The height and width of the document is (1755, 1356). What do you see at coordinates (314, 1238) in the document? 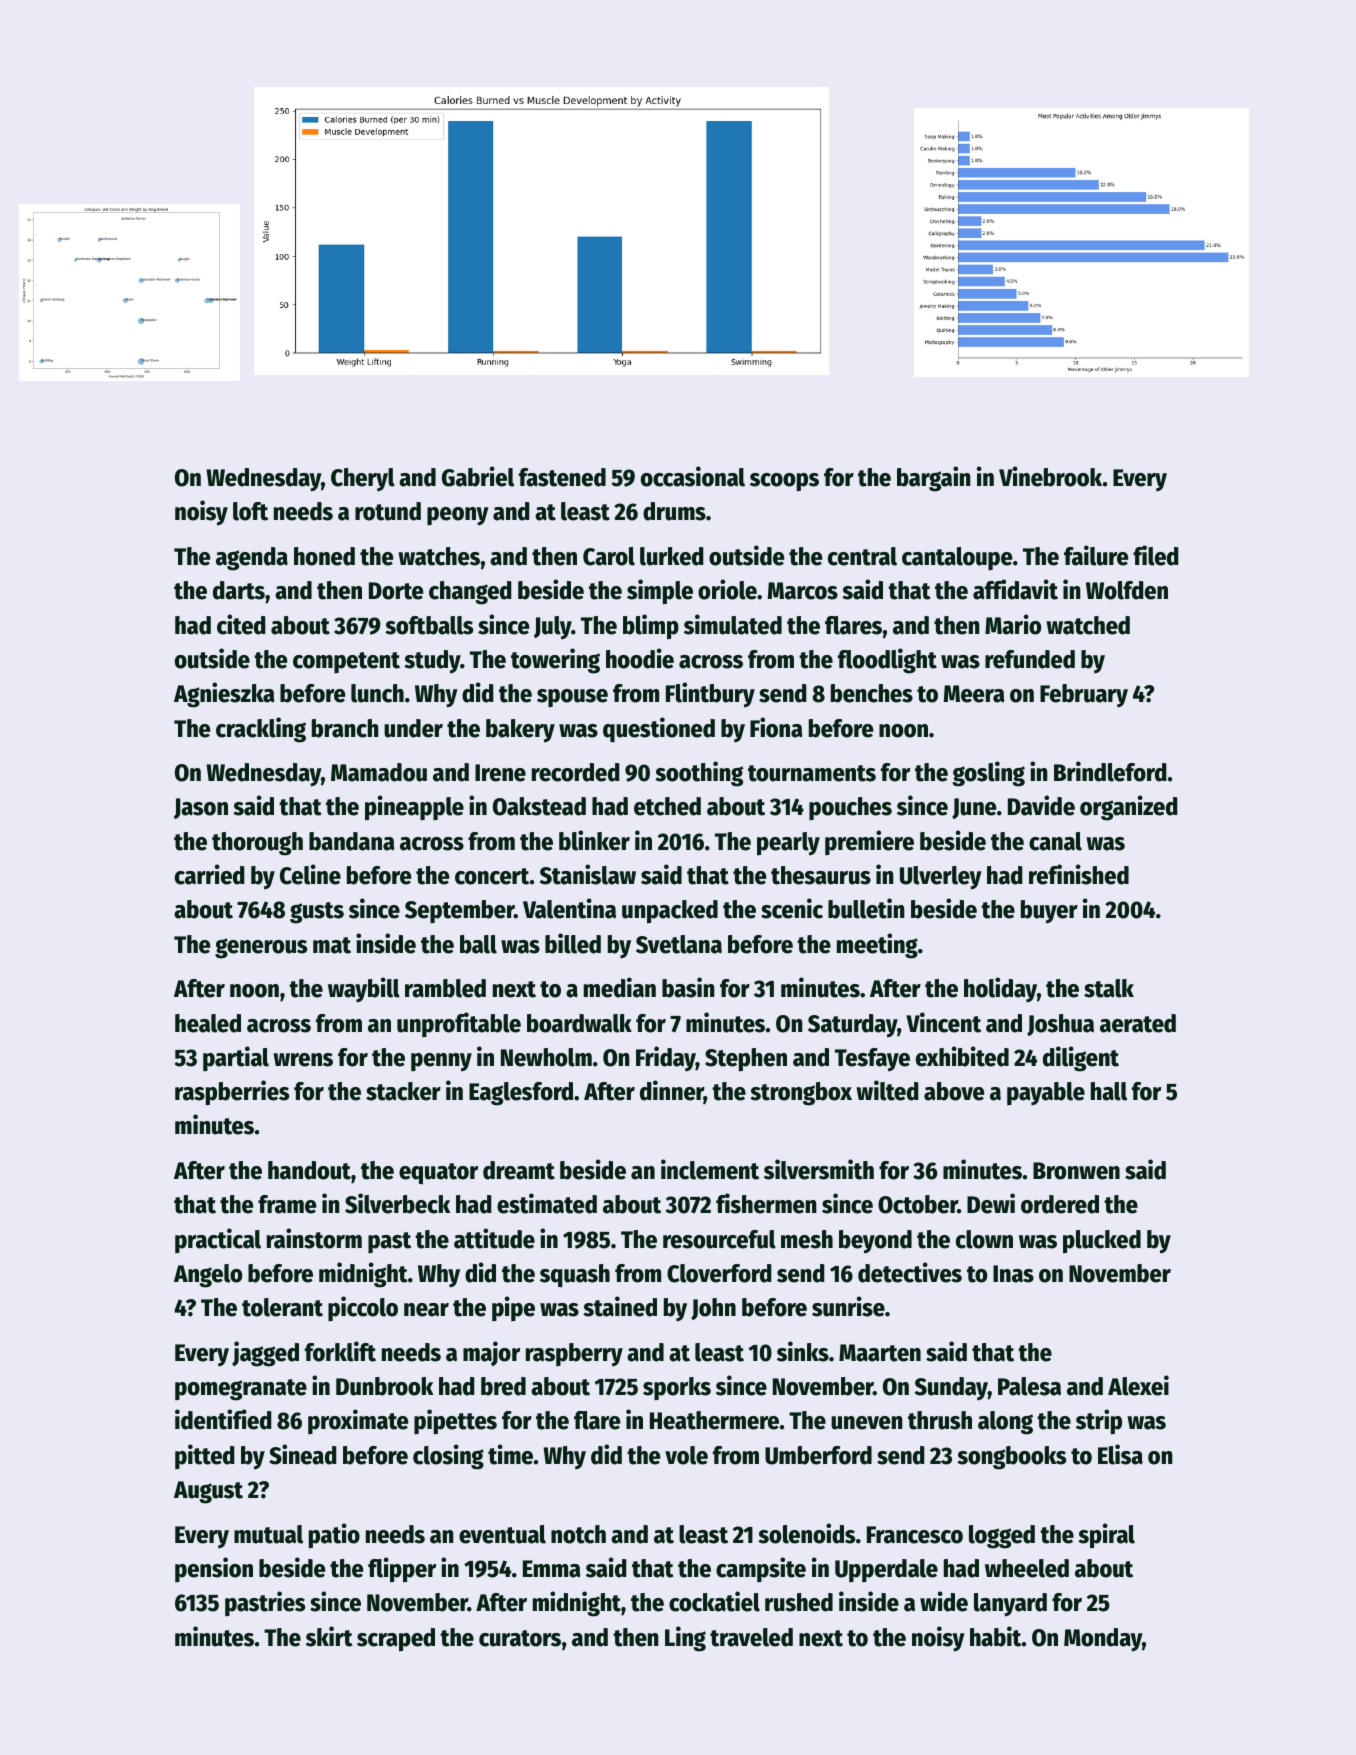
I see `rainstorm` at bounding box center [314, 1238].
